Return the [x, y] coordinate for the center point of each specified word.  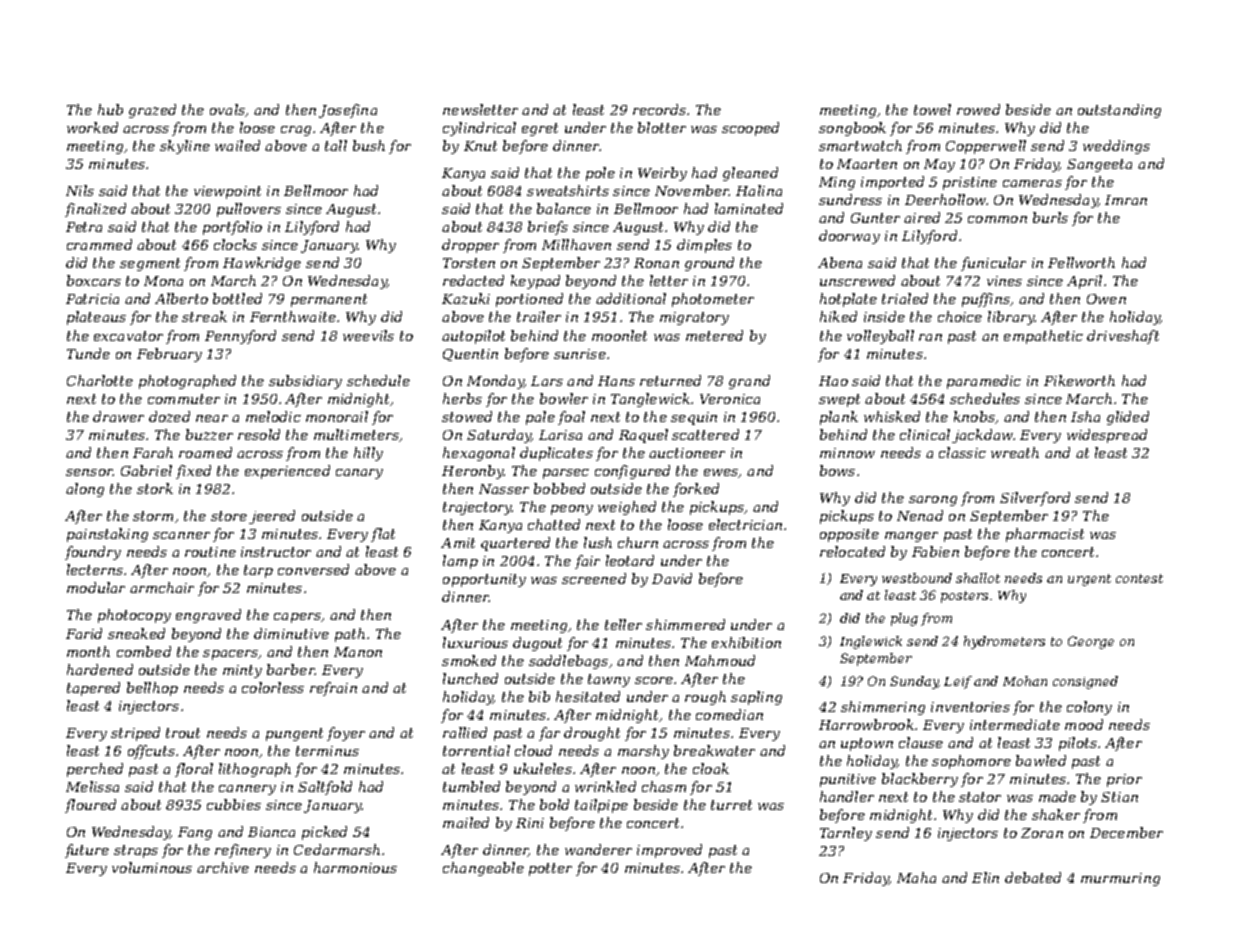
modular [96, 587]
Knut [480, 146]
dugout [537, 644]
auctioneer [687, 453]
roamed [205, 452]
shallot [978, 578]
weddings [1116, 147]
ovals [227, 109]
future [87, 851]
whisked [892, 416]
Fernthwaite [293, 316]
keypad [535, 282]
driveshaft [1123, 337]
